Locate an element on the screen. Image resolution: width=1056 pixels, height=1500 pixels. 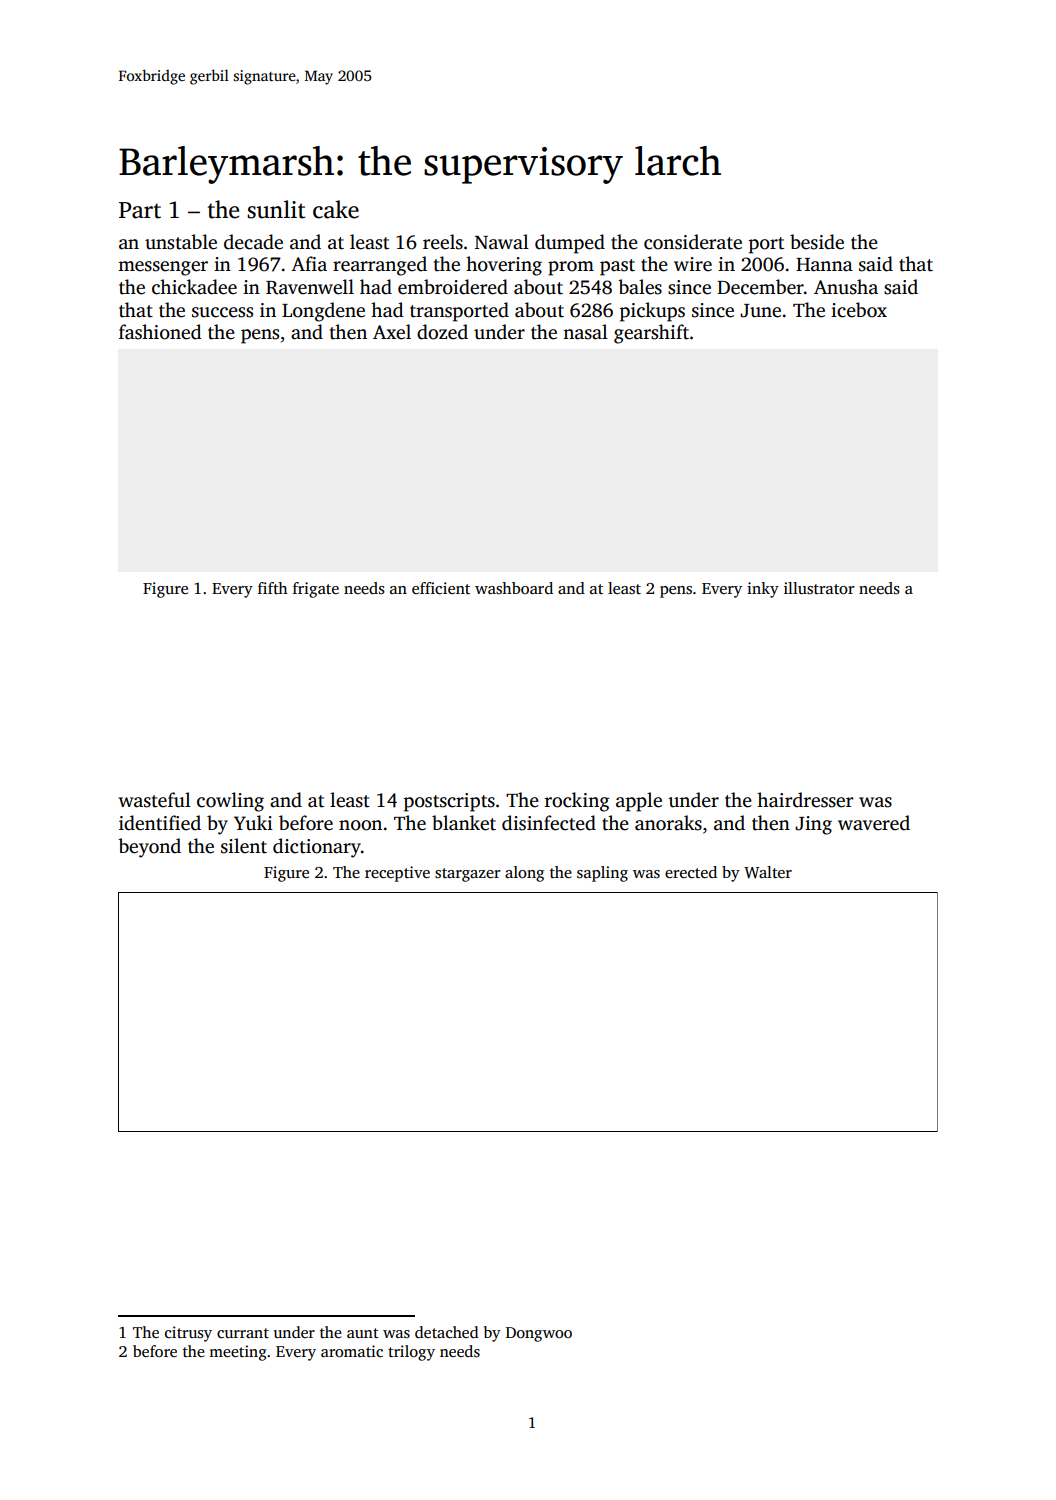
washboard is located at coordinates (514, 588).
